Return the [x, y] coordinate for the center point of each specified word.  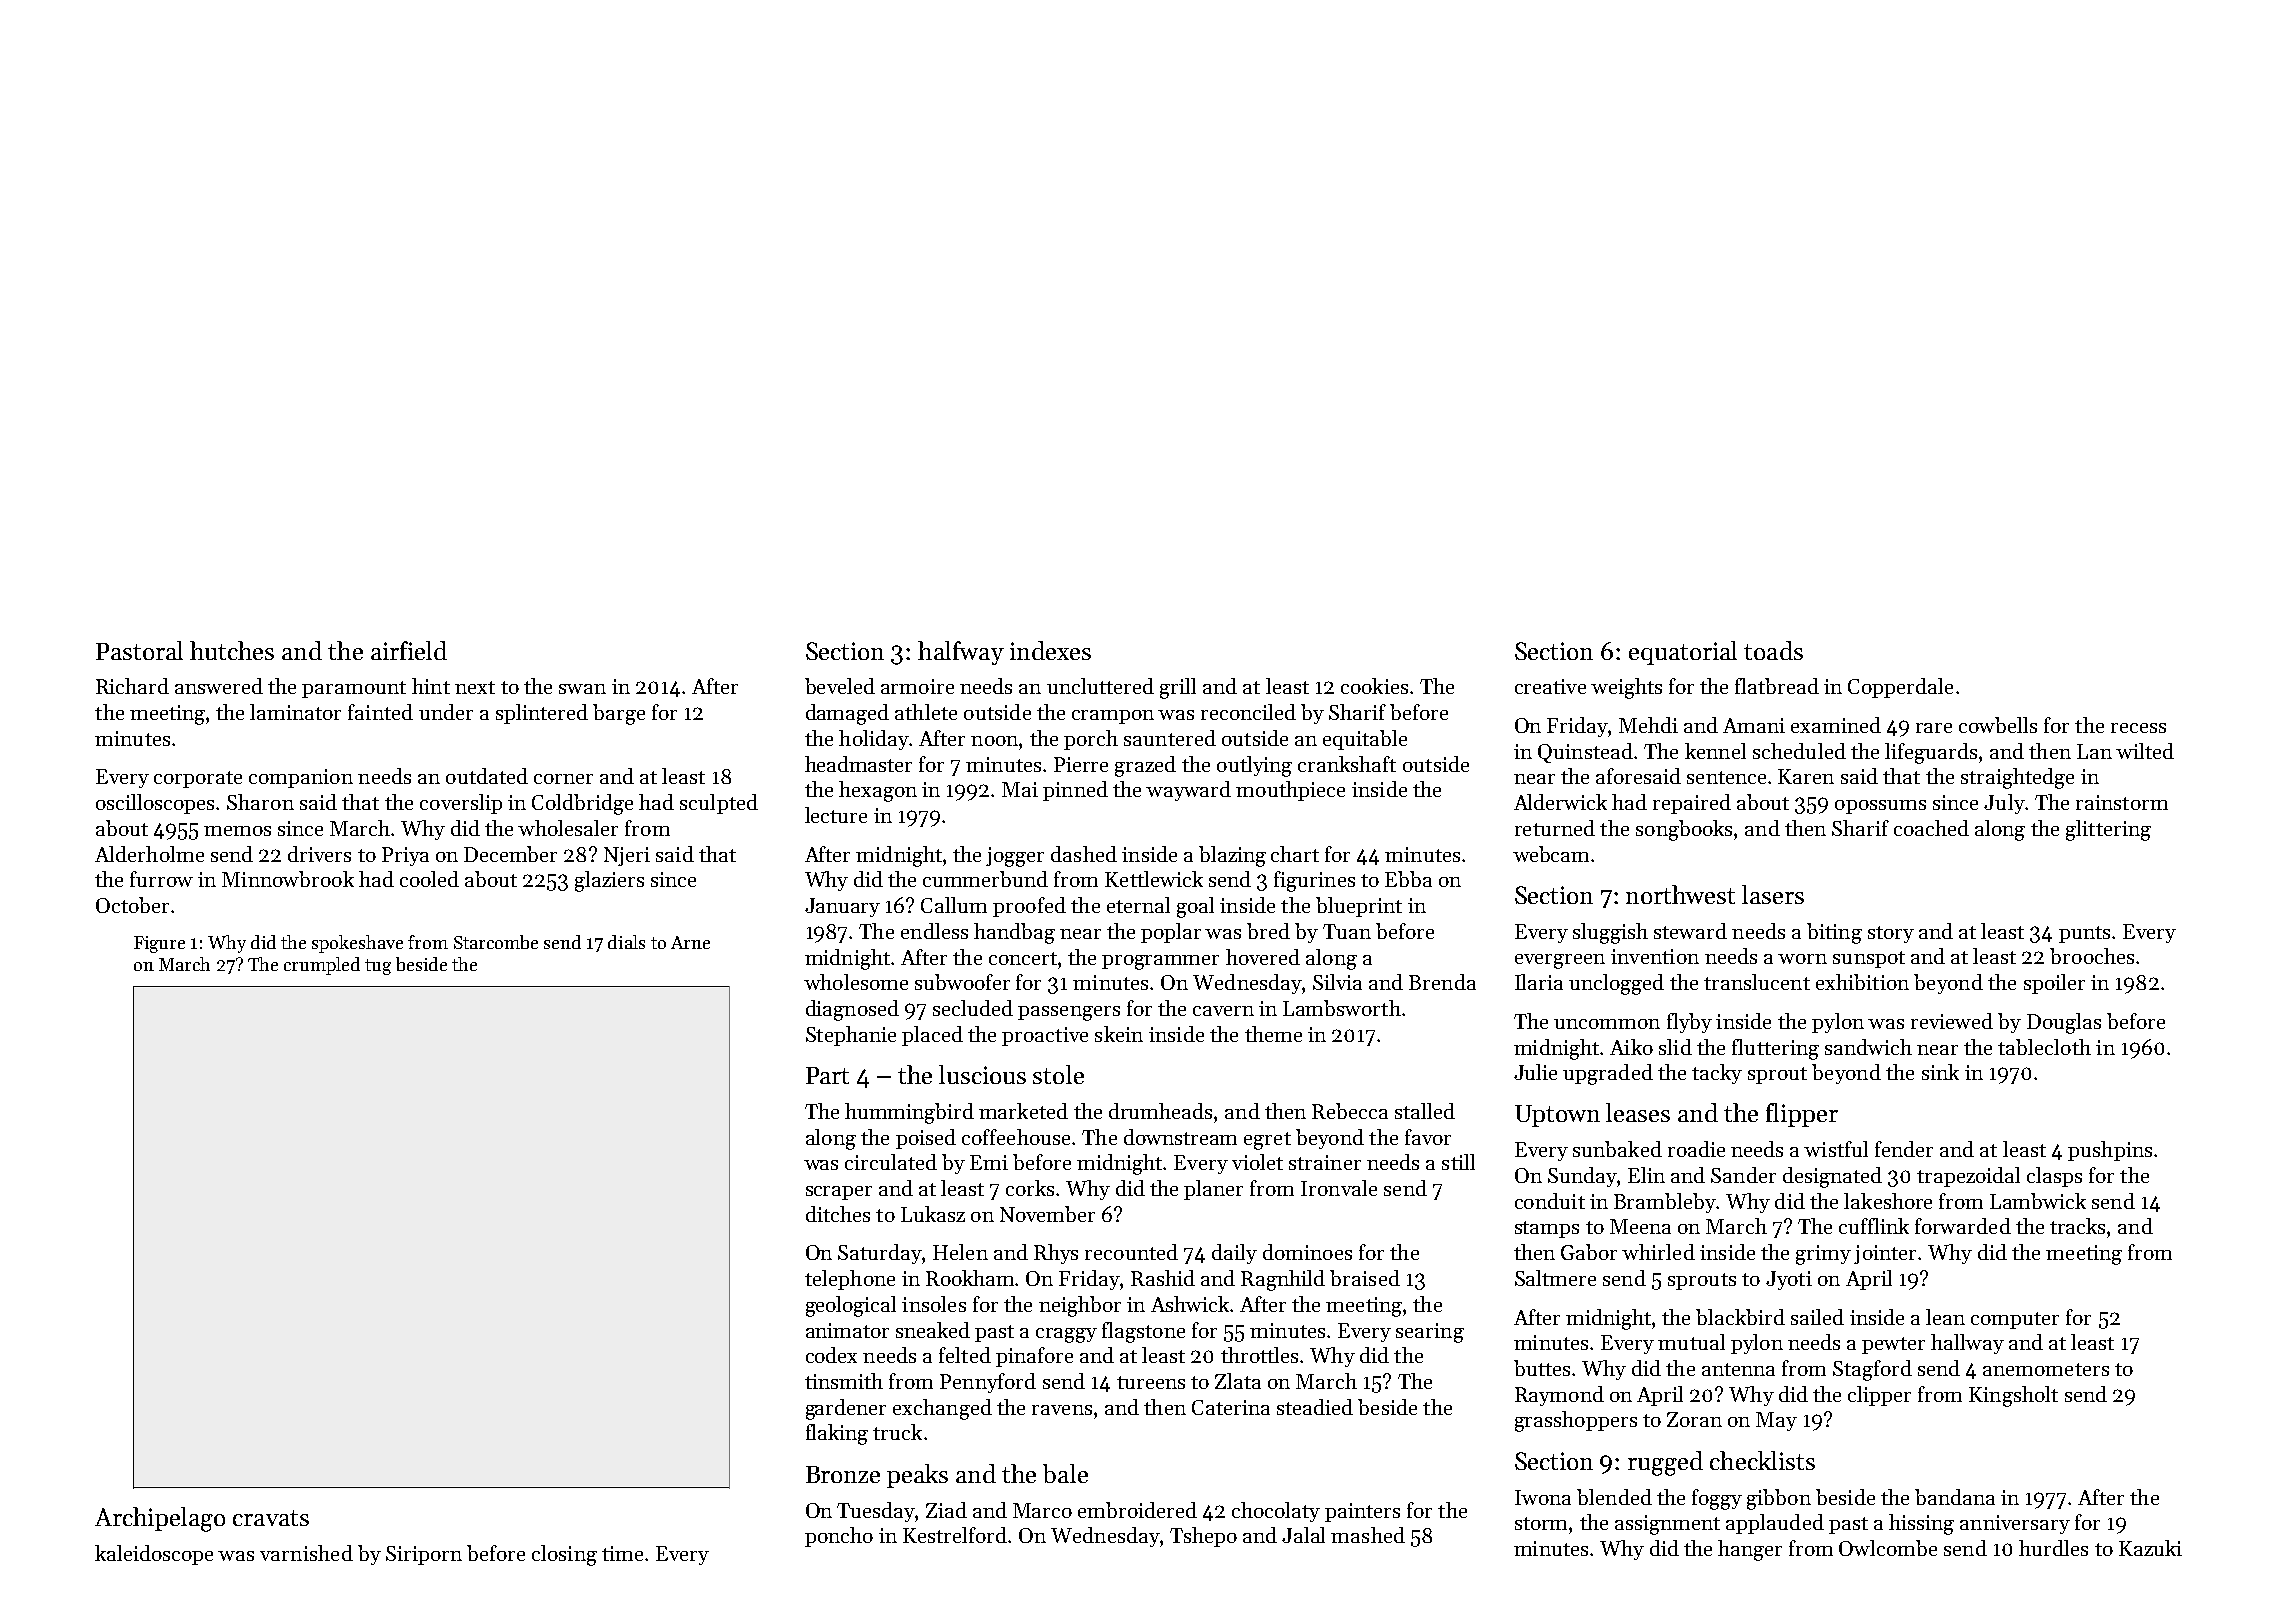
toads [1773, 650]
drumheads [1160, 1111]
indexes [1050, 650]
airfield [409, 650]
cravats [271, 1518]
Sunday [1582, 1177]
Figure [159, 944]
